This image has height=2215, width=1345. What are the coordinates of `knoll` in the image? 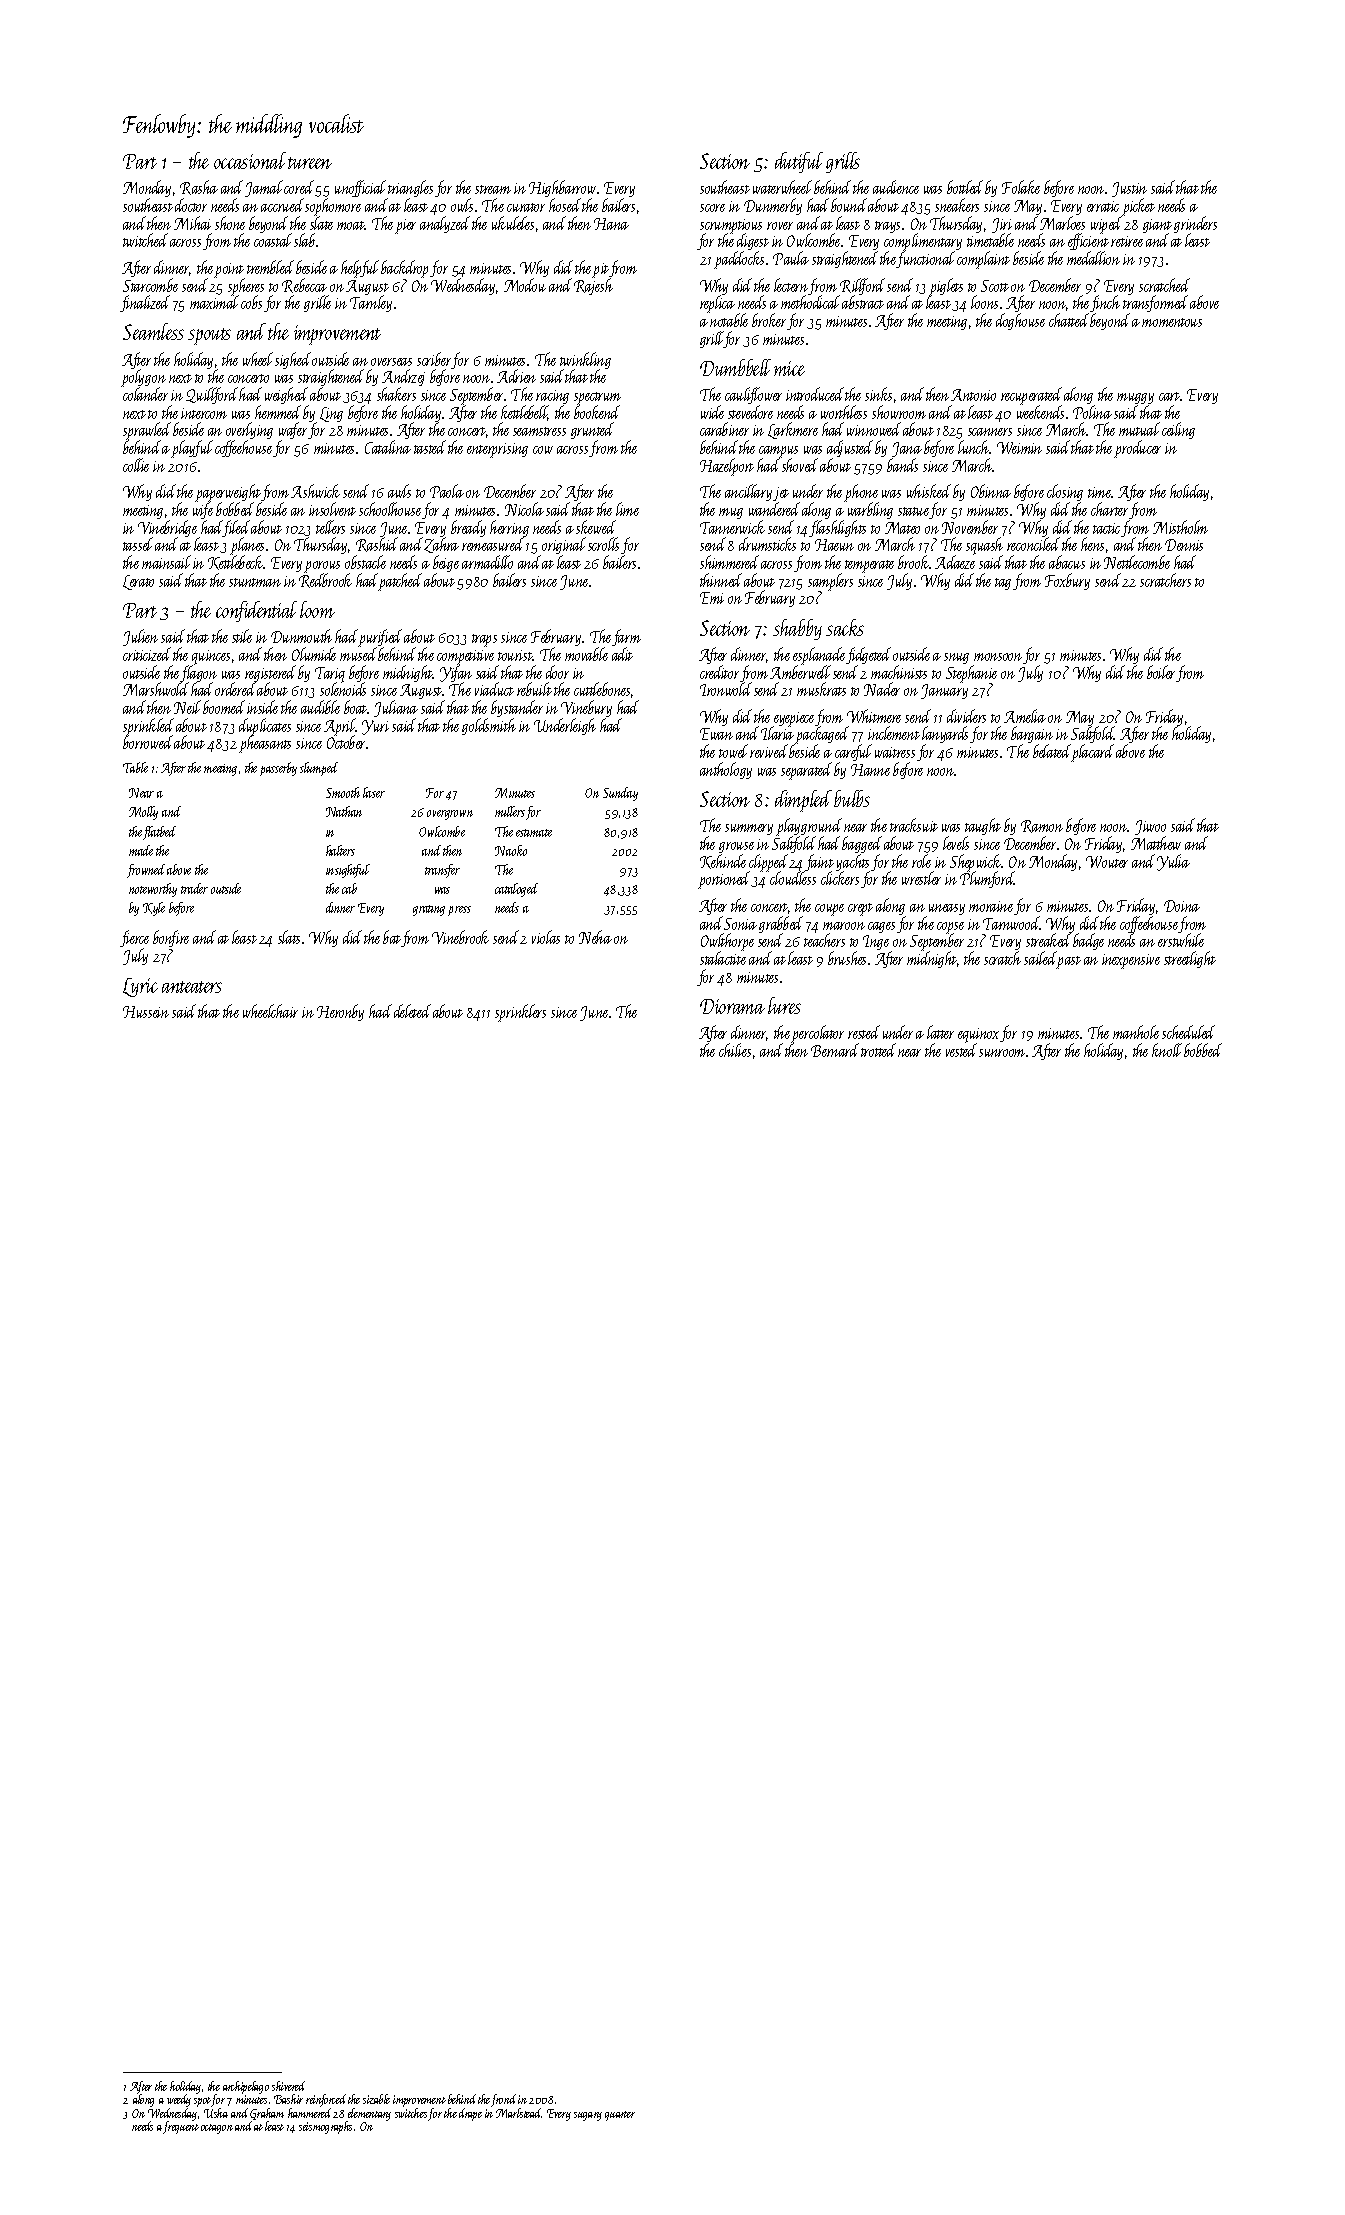 It's located at (1167, 1050).
